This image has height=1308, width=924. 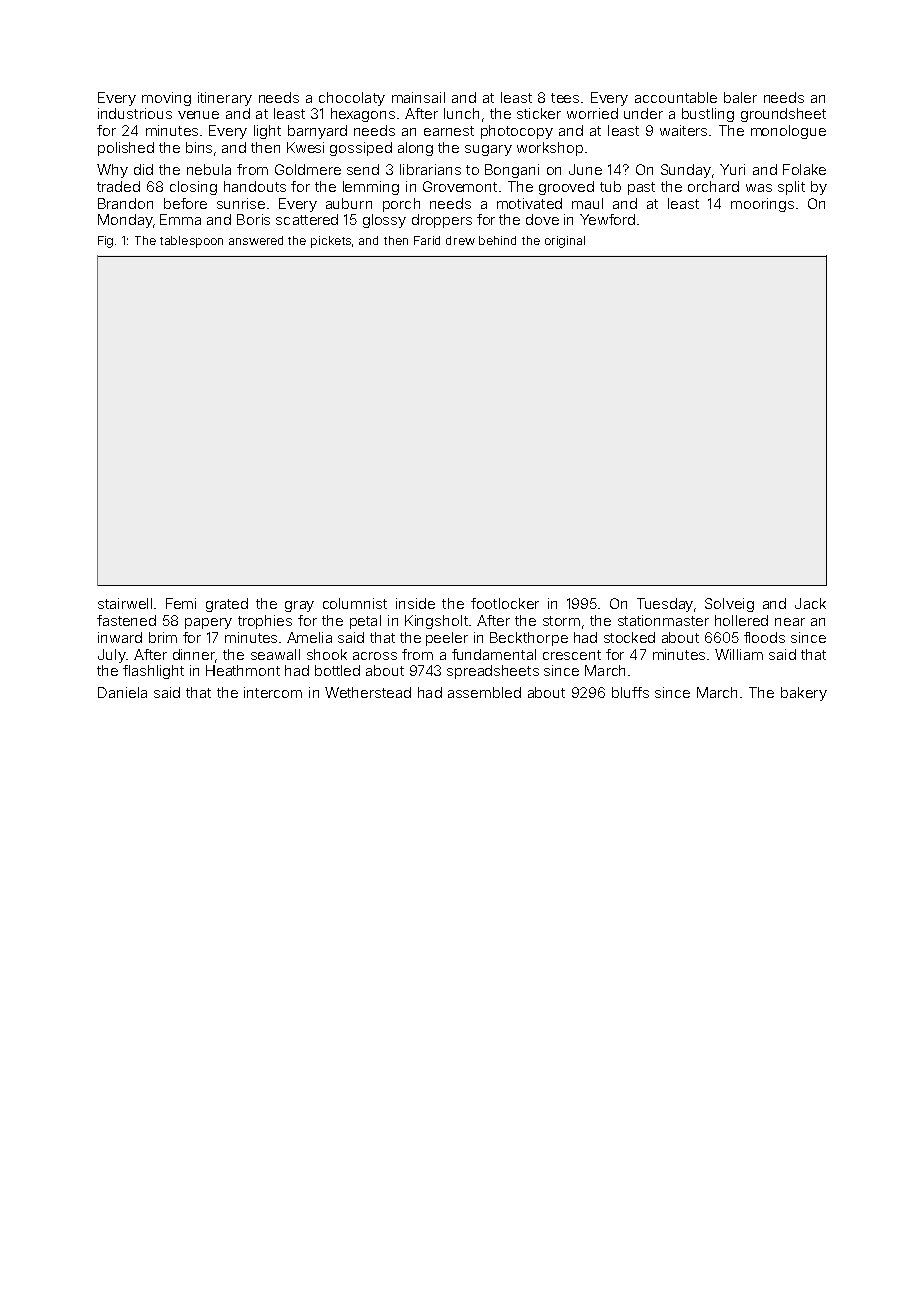 I want to click on Jack, so click(x=810, y=603).
